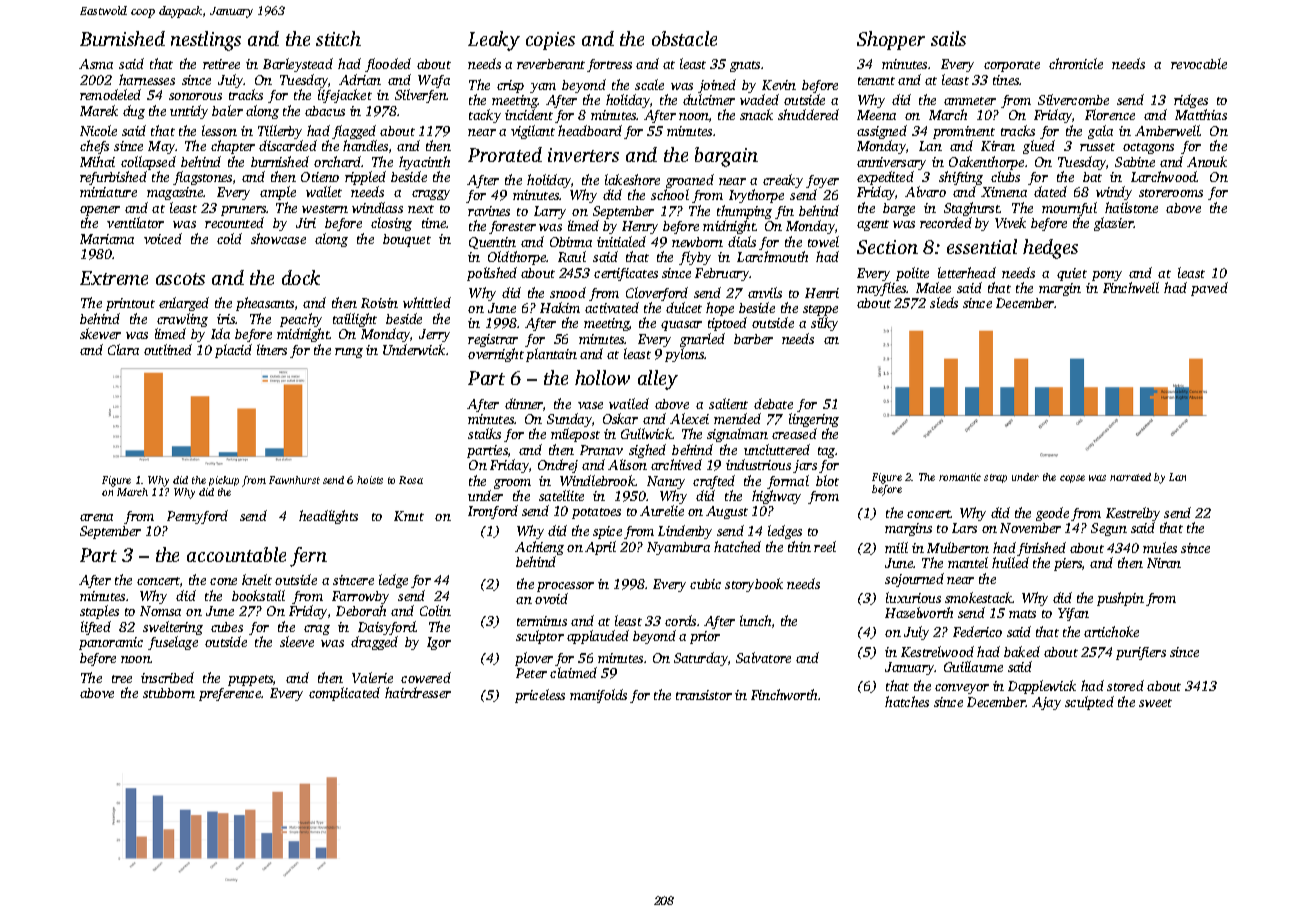  Describe the element at coordinates (1155, 703) in the screenshot. I see `sweet` at that location.
